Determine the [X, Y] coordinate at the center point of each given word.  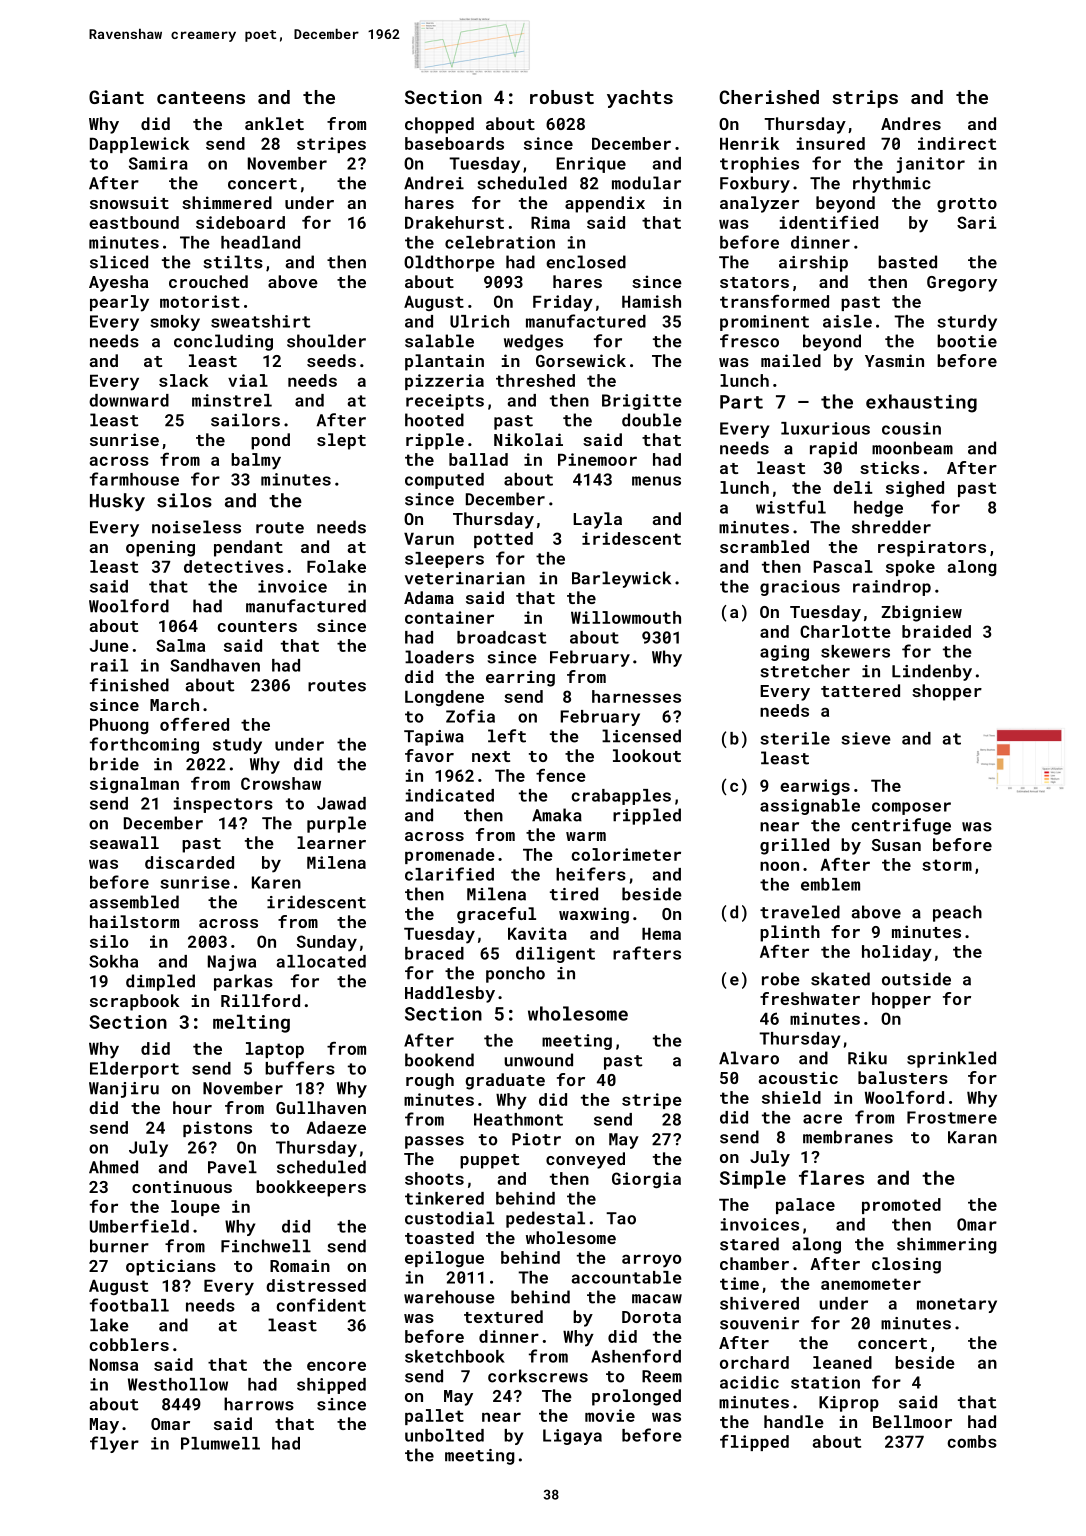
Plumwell [220, 1443]
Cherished [769, 97]
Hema [661, 934]
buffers [300, 1068]
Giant [116, 97]
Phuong [119, 726]
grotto [967, 205]
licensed [641, 736]
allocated [321, 961]
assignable [810, 807]
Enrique [591, 165]
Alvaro [749, 1058]
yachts [640, 99]
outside [916, 979]
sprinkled [951, 1059]
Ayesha [118, 283]
